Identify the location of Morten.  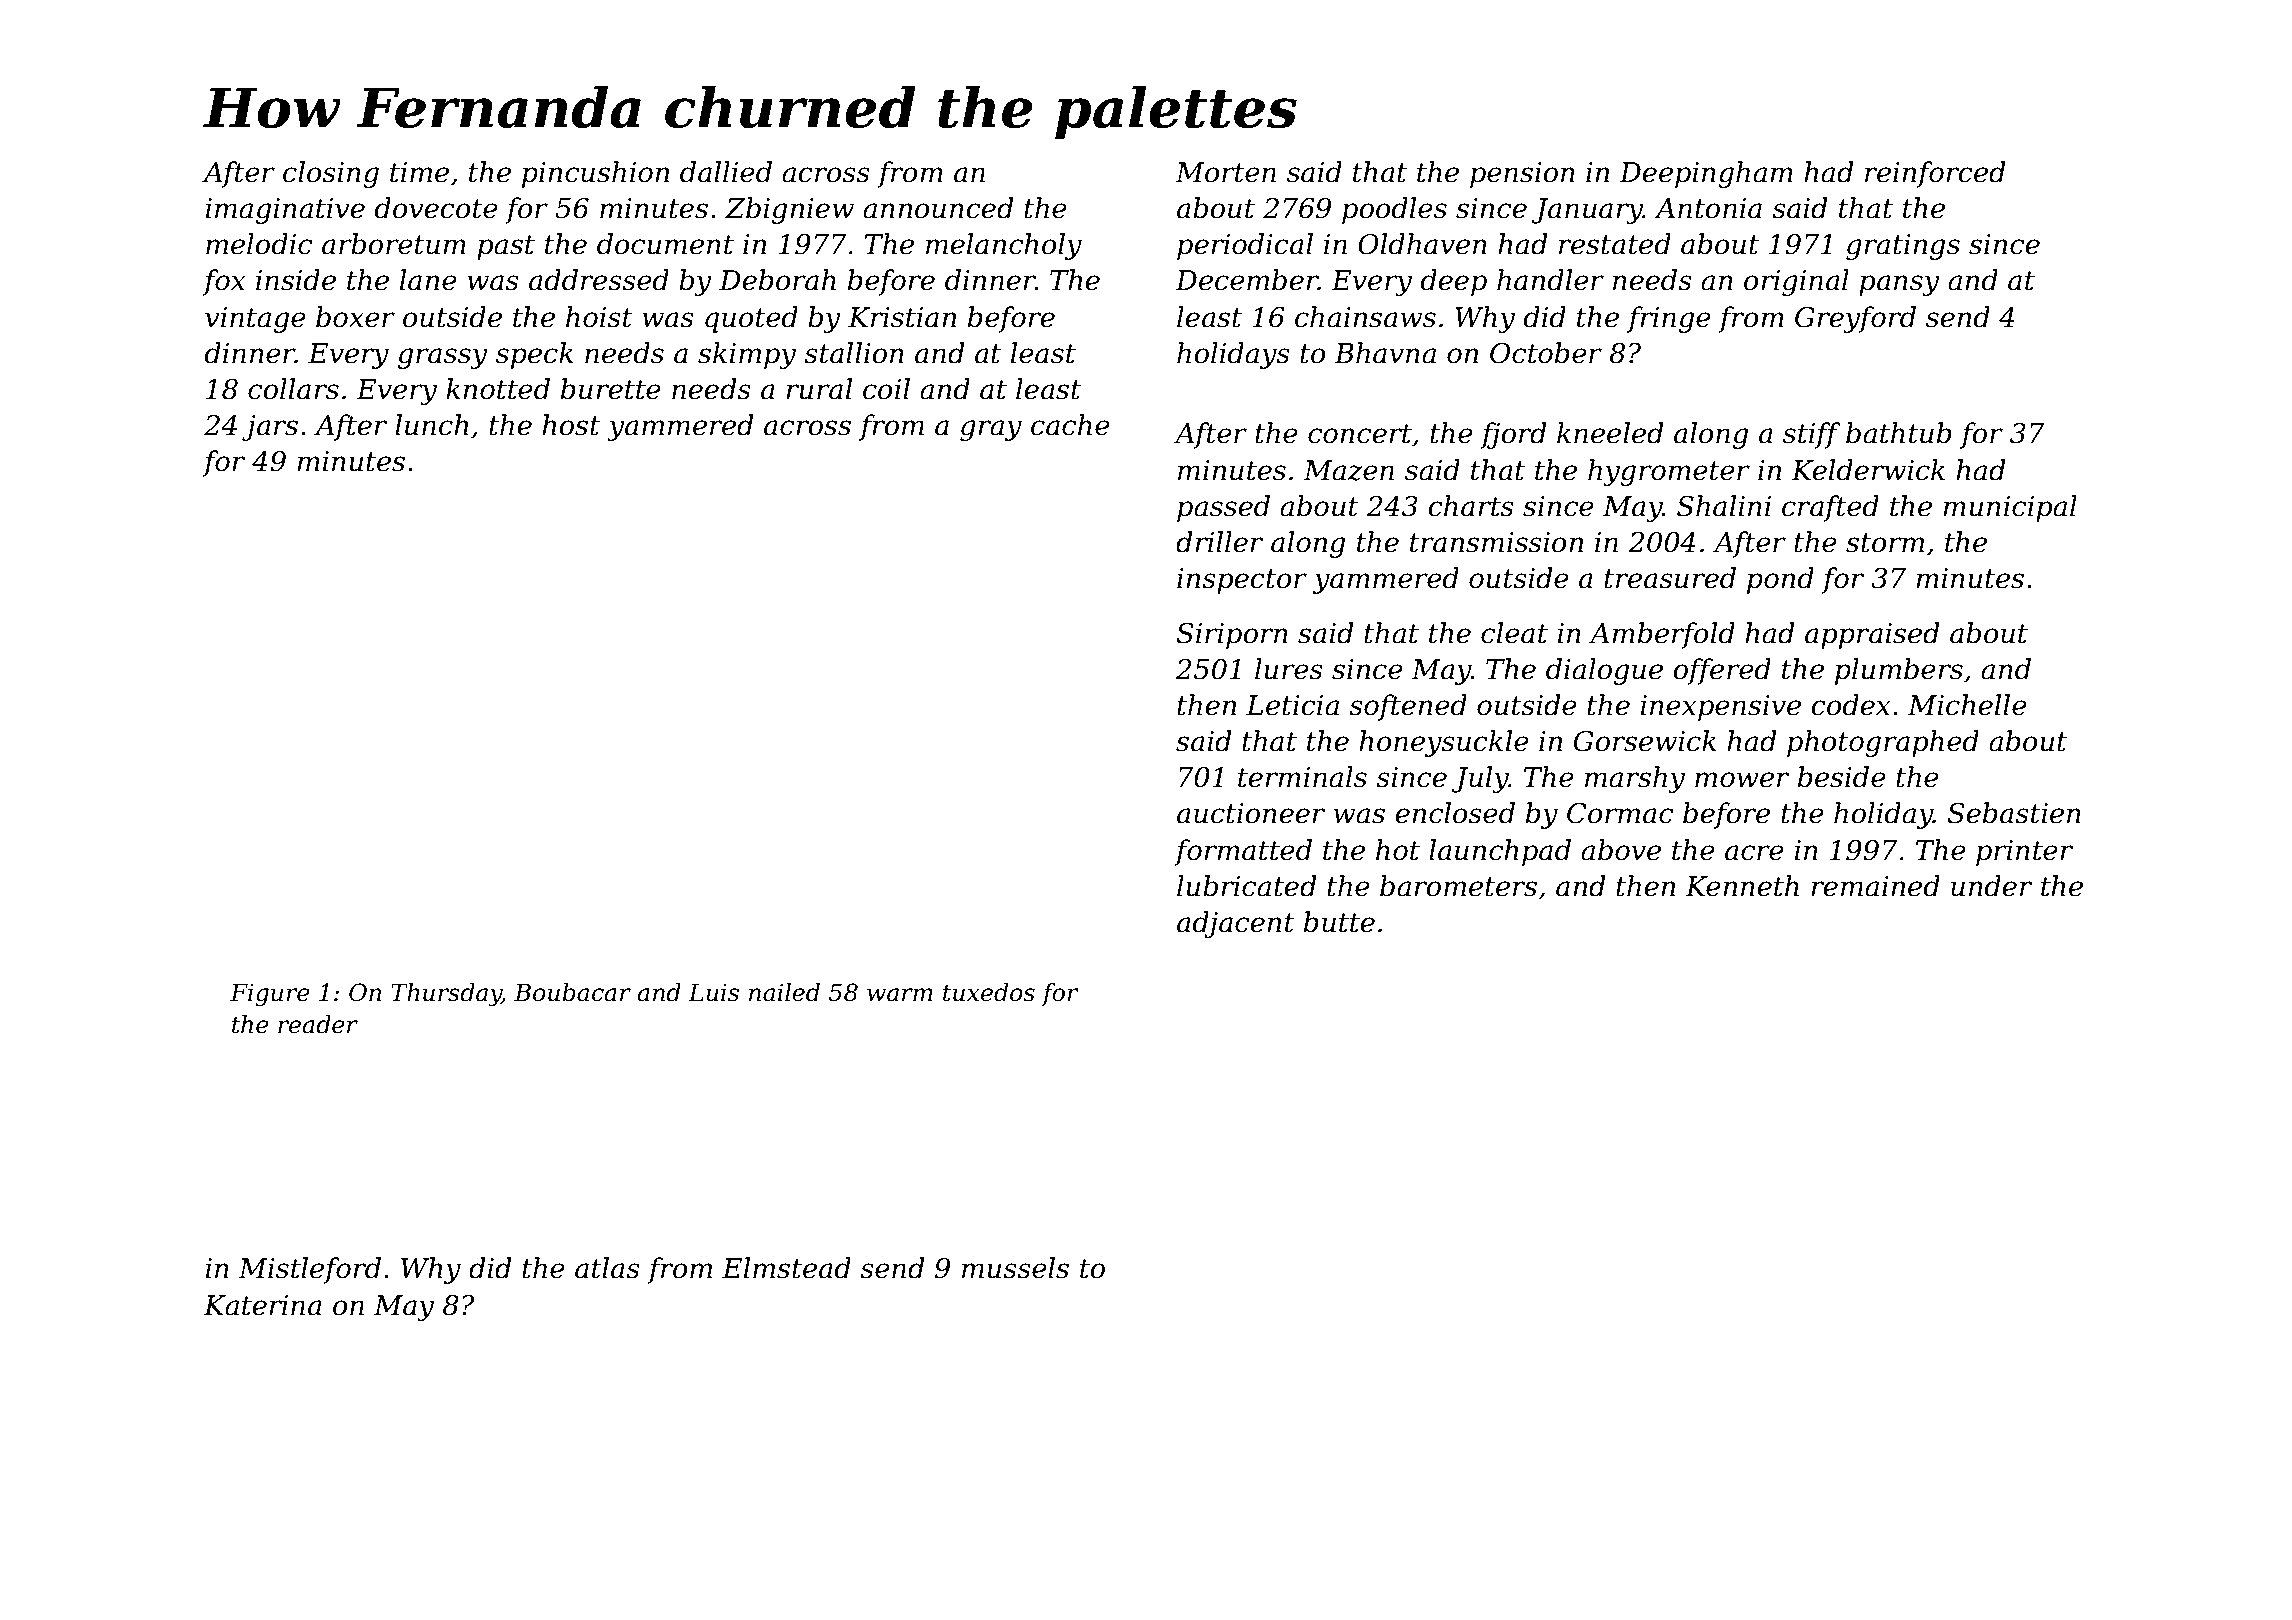
(1225, 172).
